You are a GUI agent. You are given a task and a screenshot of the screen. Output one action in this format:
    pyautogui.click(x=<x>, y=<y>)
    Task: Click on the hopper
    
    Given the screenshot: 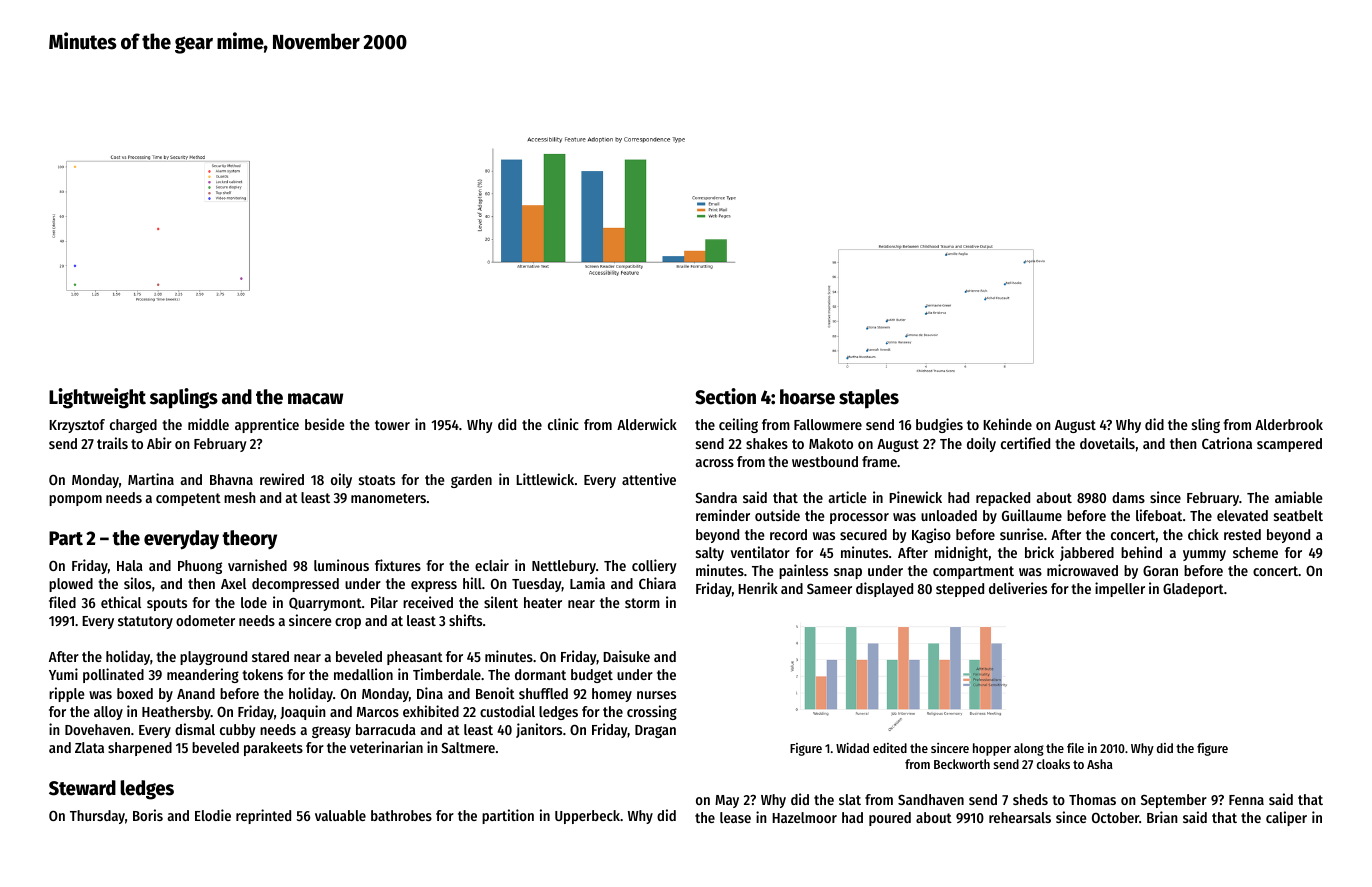 What is the action you would take?
    pyautogui.click(x=992, y=749)
